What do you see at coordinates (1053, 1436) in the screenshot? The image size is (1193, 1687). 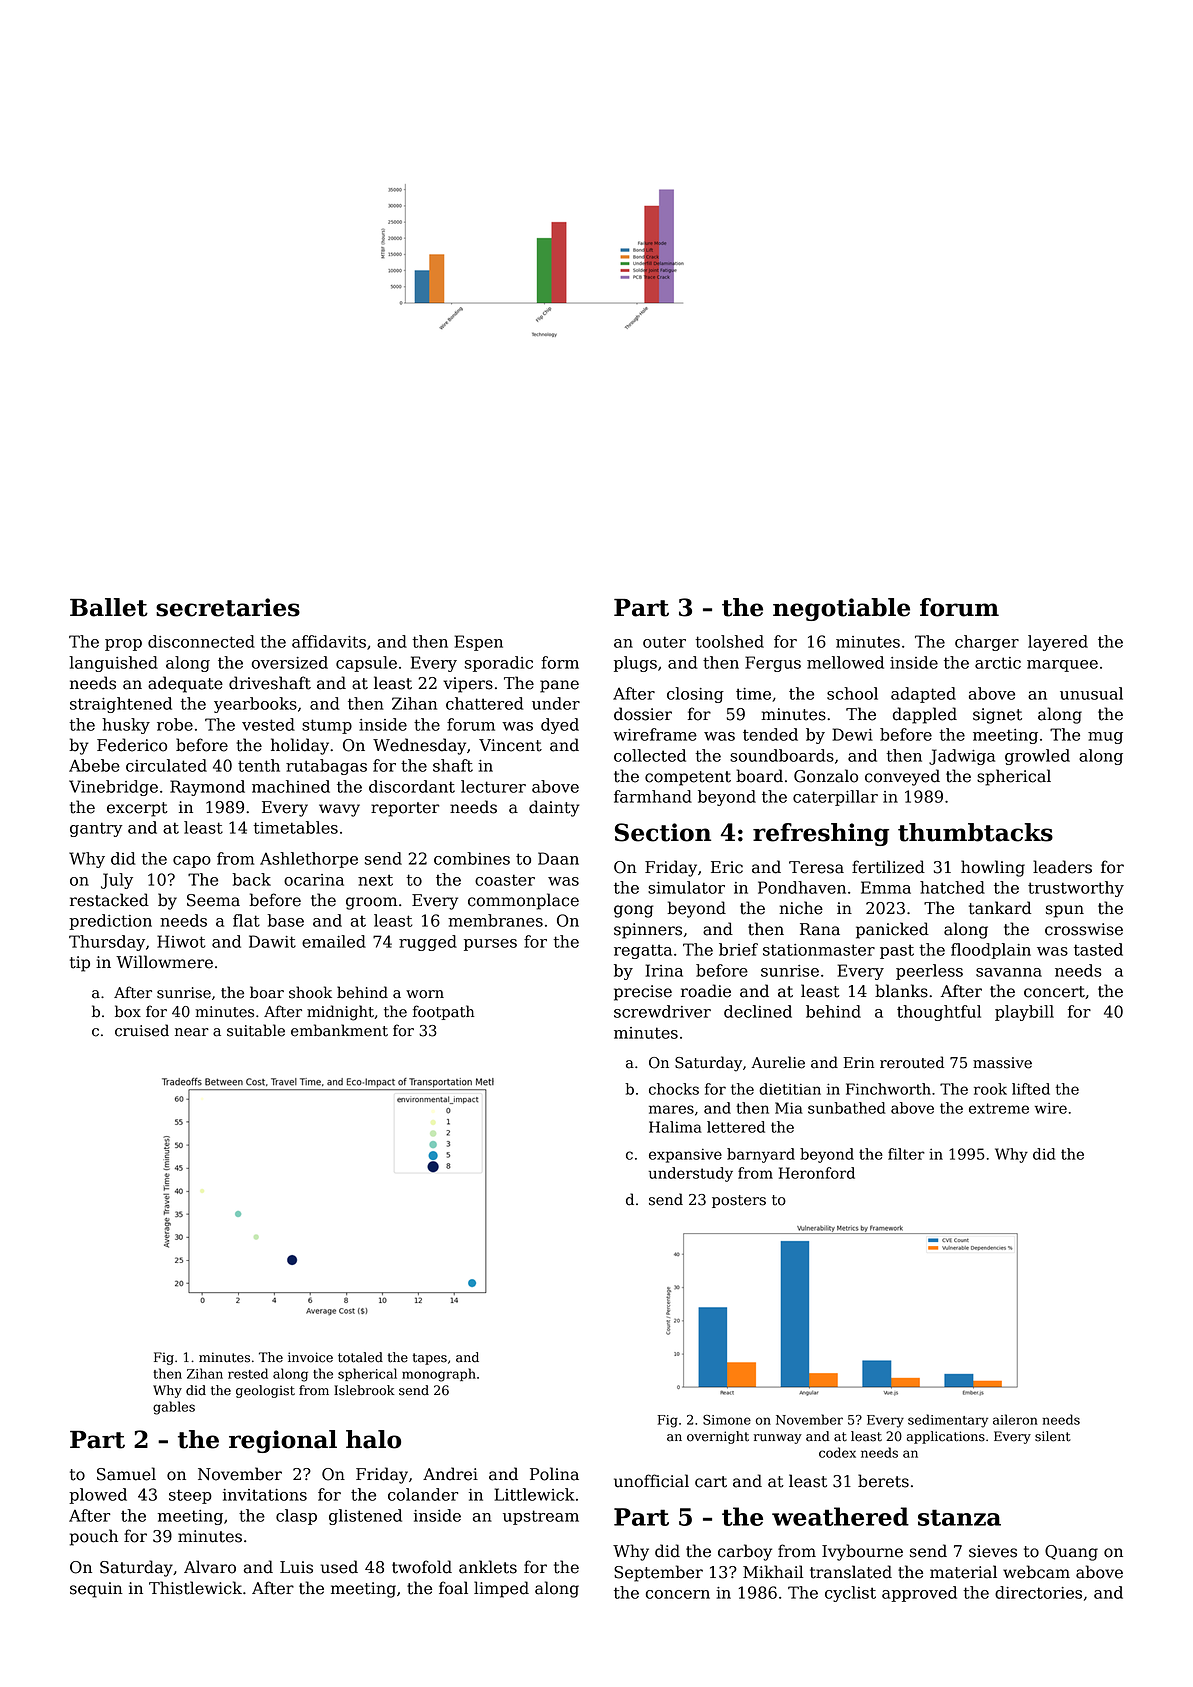 I see `silent` at bounding box center [1053, 1436].
